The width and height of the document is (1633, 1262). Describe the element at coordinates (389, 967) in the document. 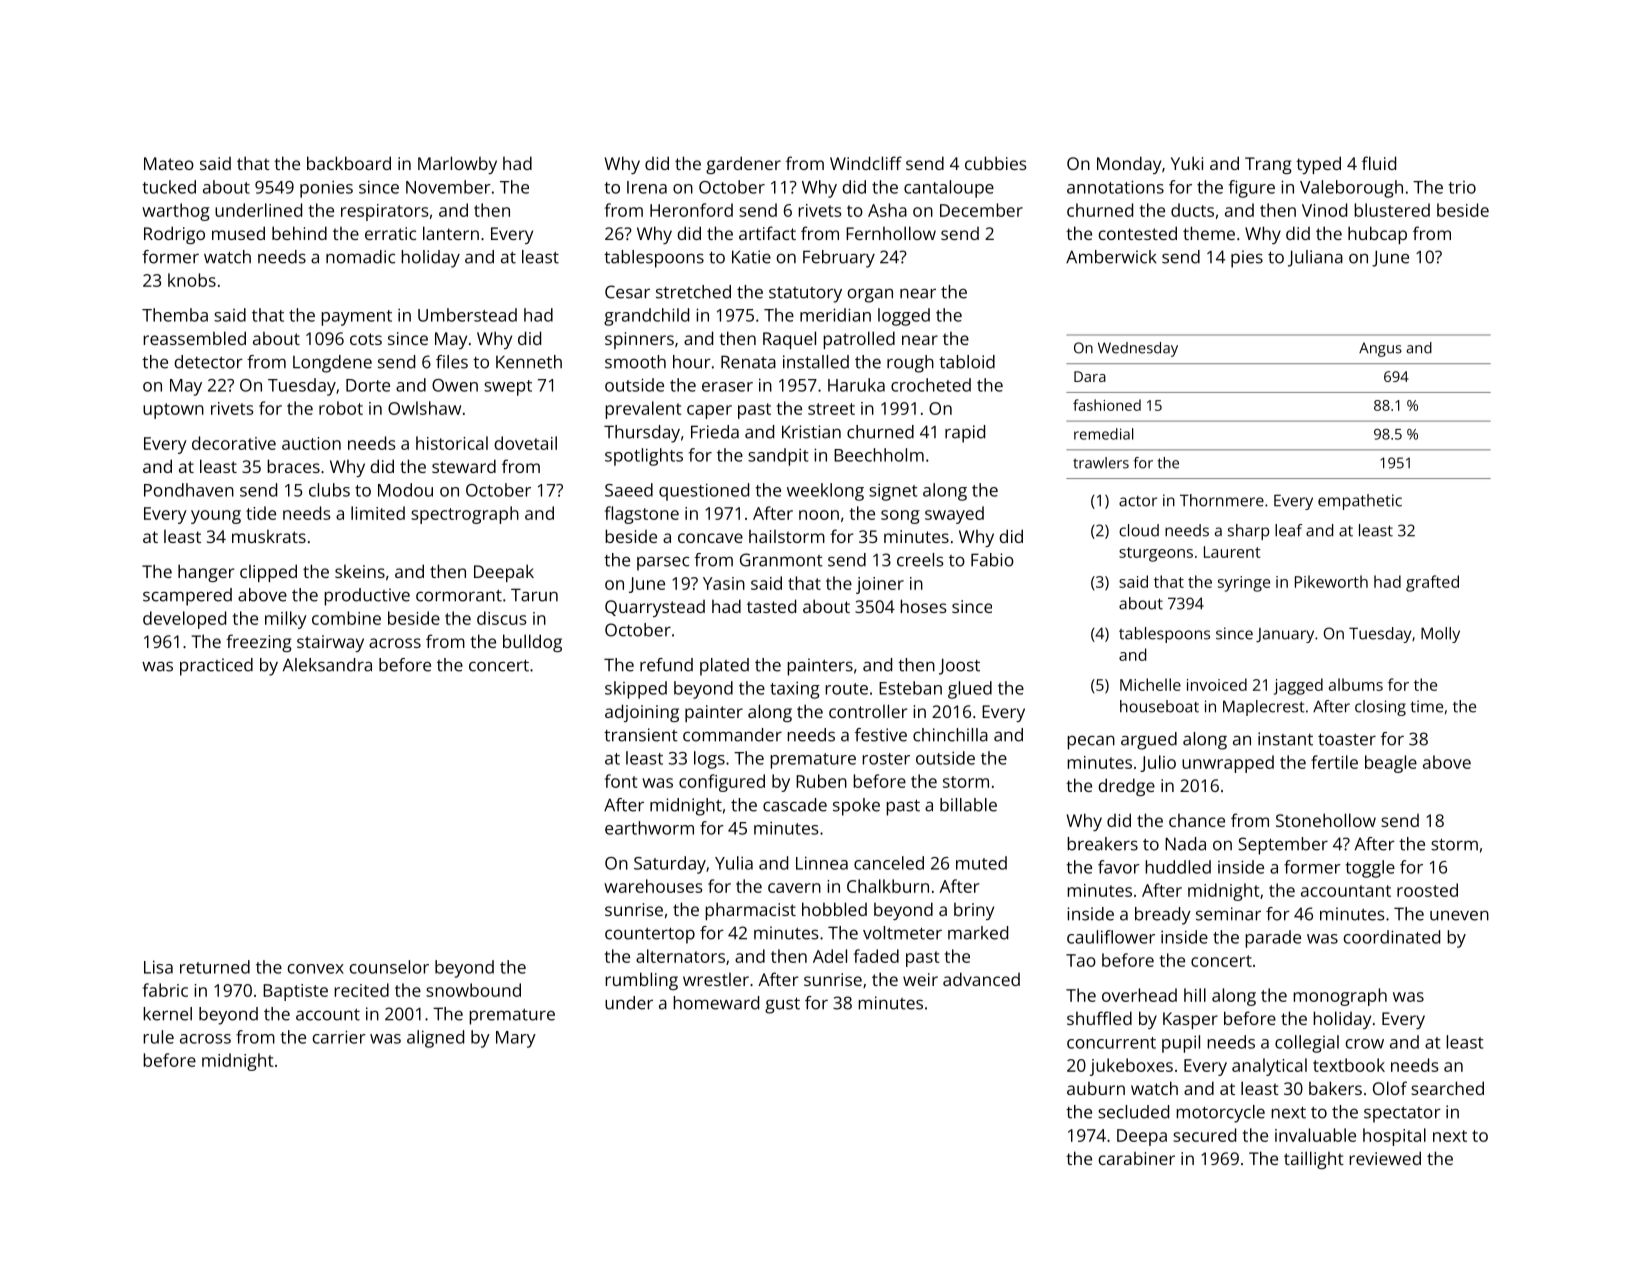

I see `counselor` at that location.
